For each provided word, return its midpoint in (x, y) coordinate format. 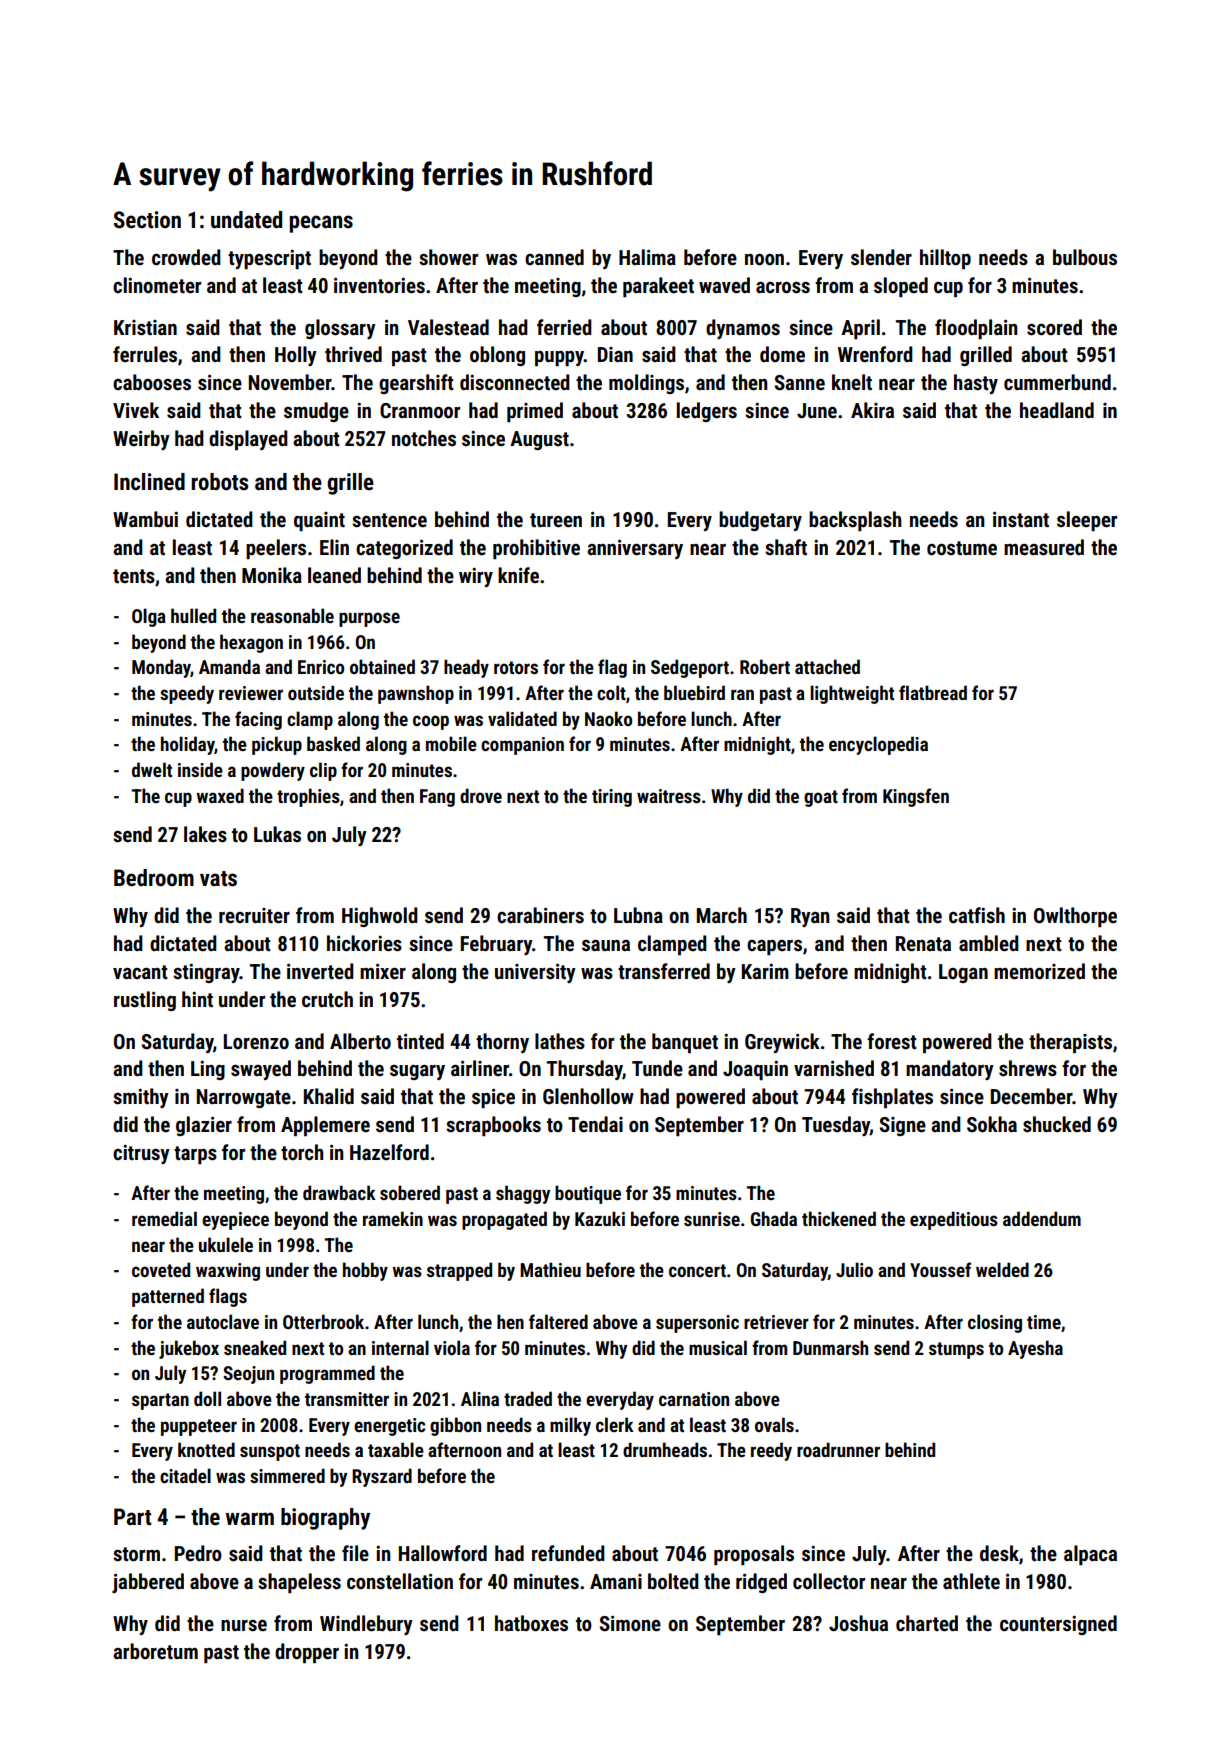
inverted (320, 971)
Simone (630, 1623)
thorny (502, 1043)
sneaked (255, 1347)
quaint (319, 521)
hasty (976, 384)
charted (927, 1623)
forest (892, 1041)
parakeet (658, 287)
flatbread (933, 692)
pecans (321, 224)
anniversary (635, 549)
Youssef (940, 1269)
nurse (244, 1626)
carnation (694, 1399)
